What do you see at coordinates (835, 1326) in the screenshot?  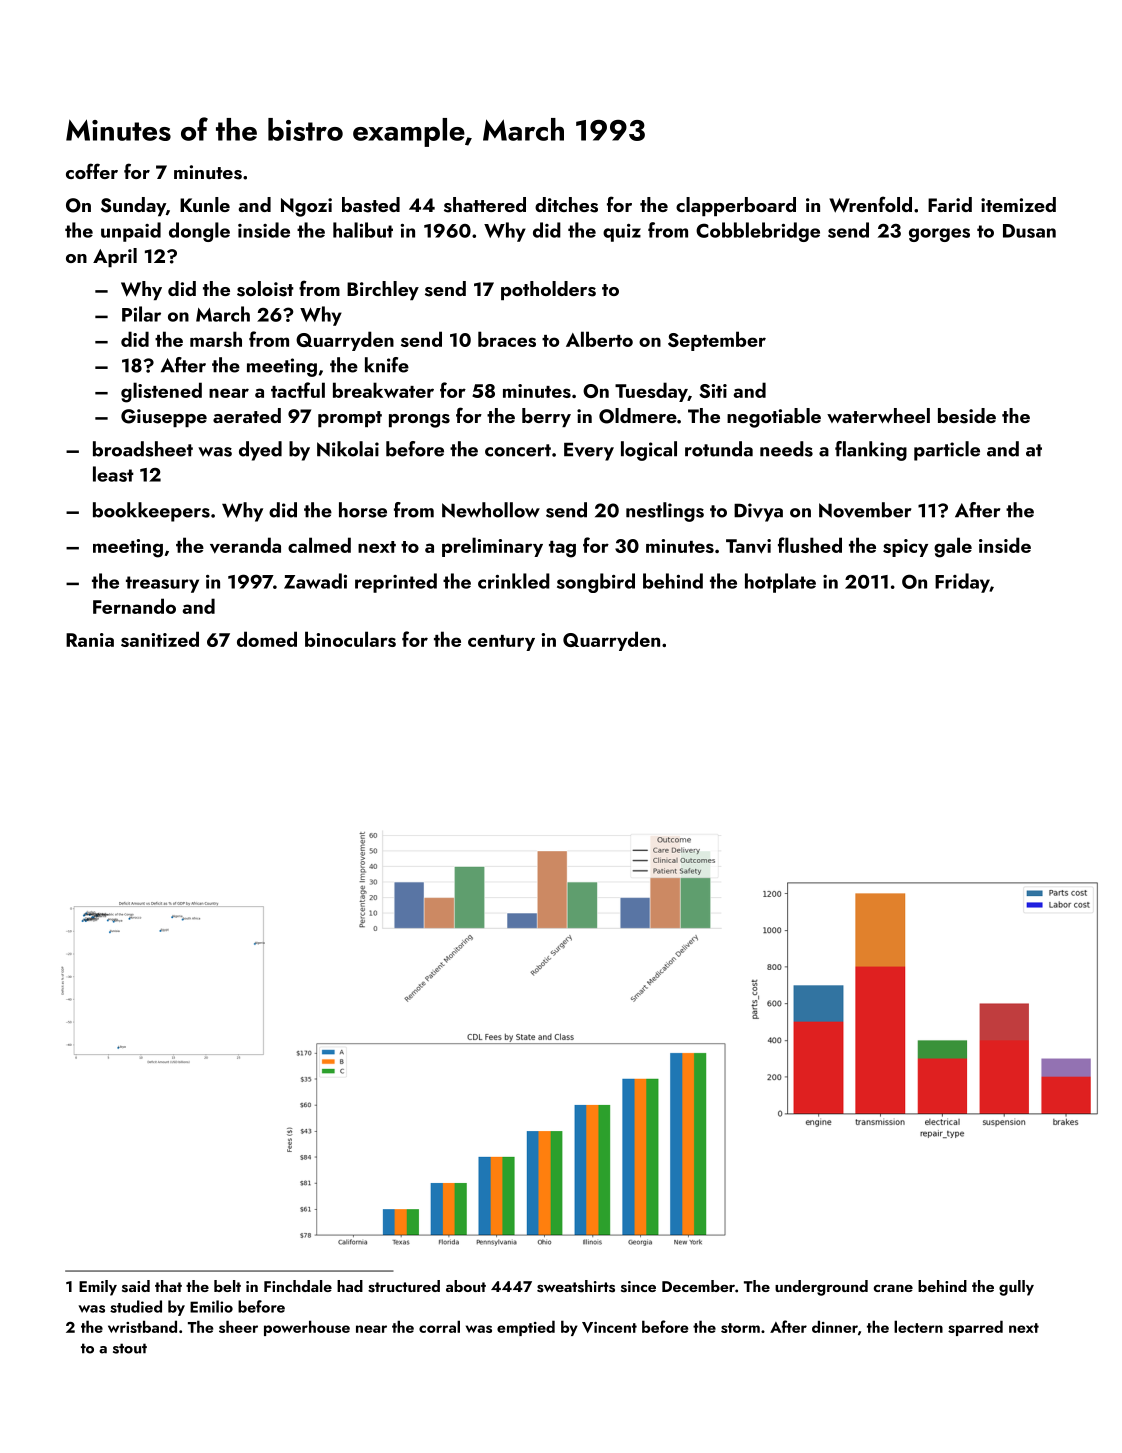 I see `dinner` at bounding box center [835, 1326].
